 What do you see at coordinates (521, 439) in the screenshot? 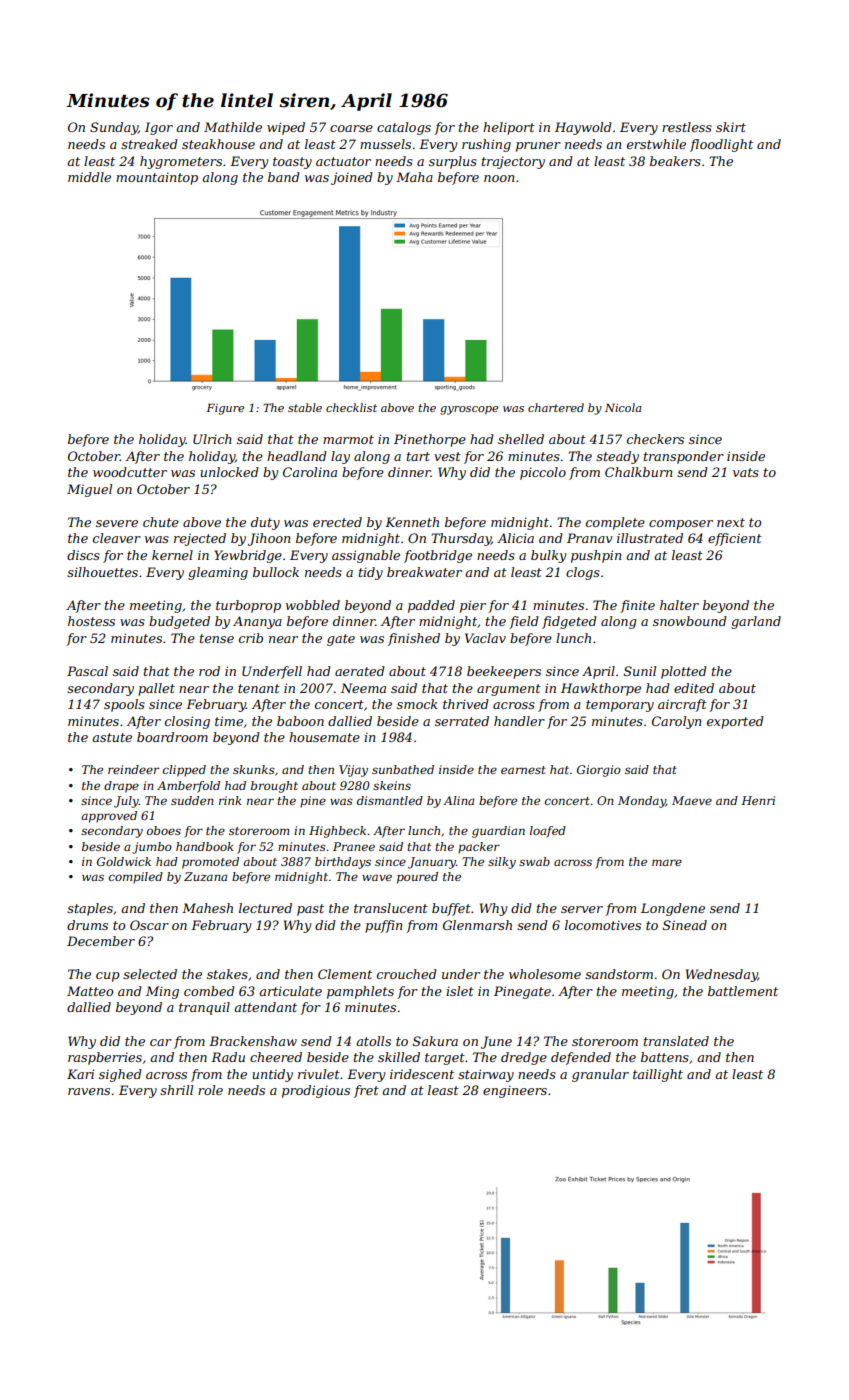
I see `shelled` at bounding box center [521, 439].
